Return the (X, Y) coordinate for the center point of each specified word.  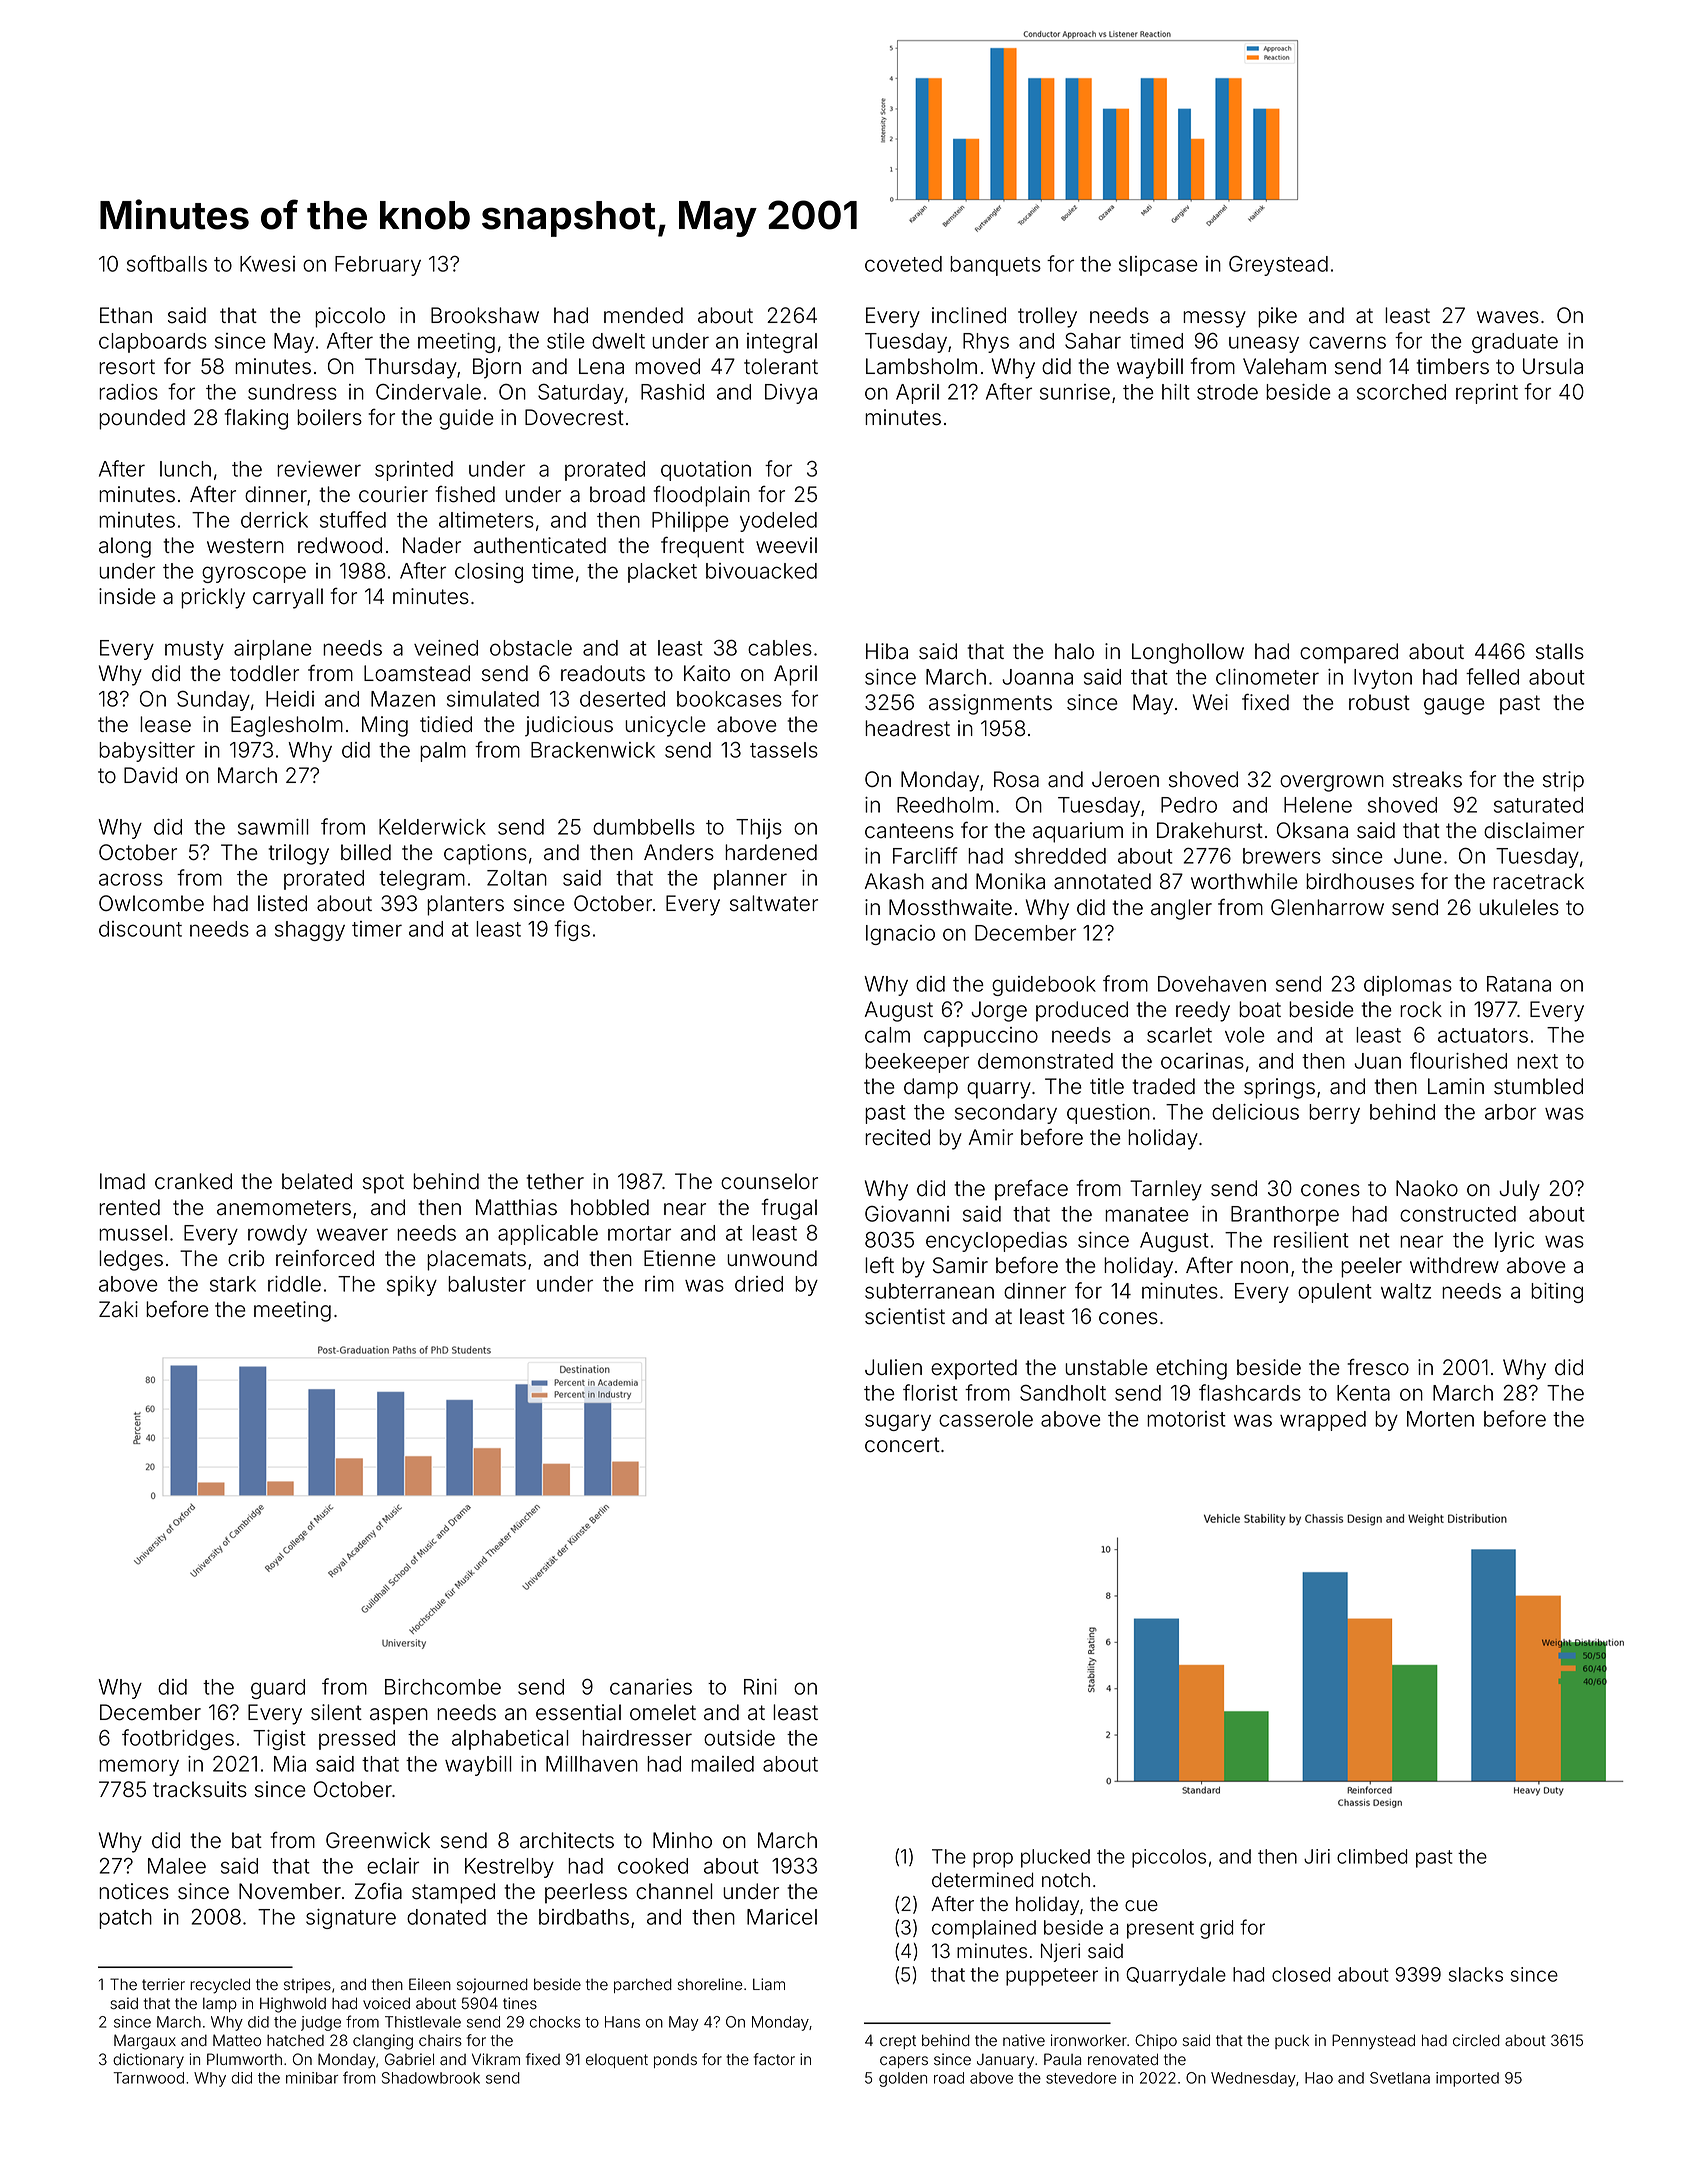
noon (1264, 1267)
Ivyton (1383, 679)
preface (1031, 1190)
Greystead (1278, 266)
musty (194, 650)
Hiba (887, 651)
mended (643, 315)
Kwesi (267, 264)
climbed (1372, 1856)
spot (383, 1184)
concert (902, 1445)
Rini (760, 1687)
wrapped (1323, 1421)
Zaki (118, 1309)
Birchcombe (443, 1687)
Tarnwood (148, 2078)
